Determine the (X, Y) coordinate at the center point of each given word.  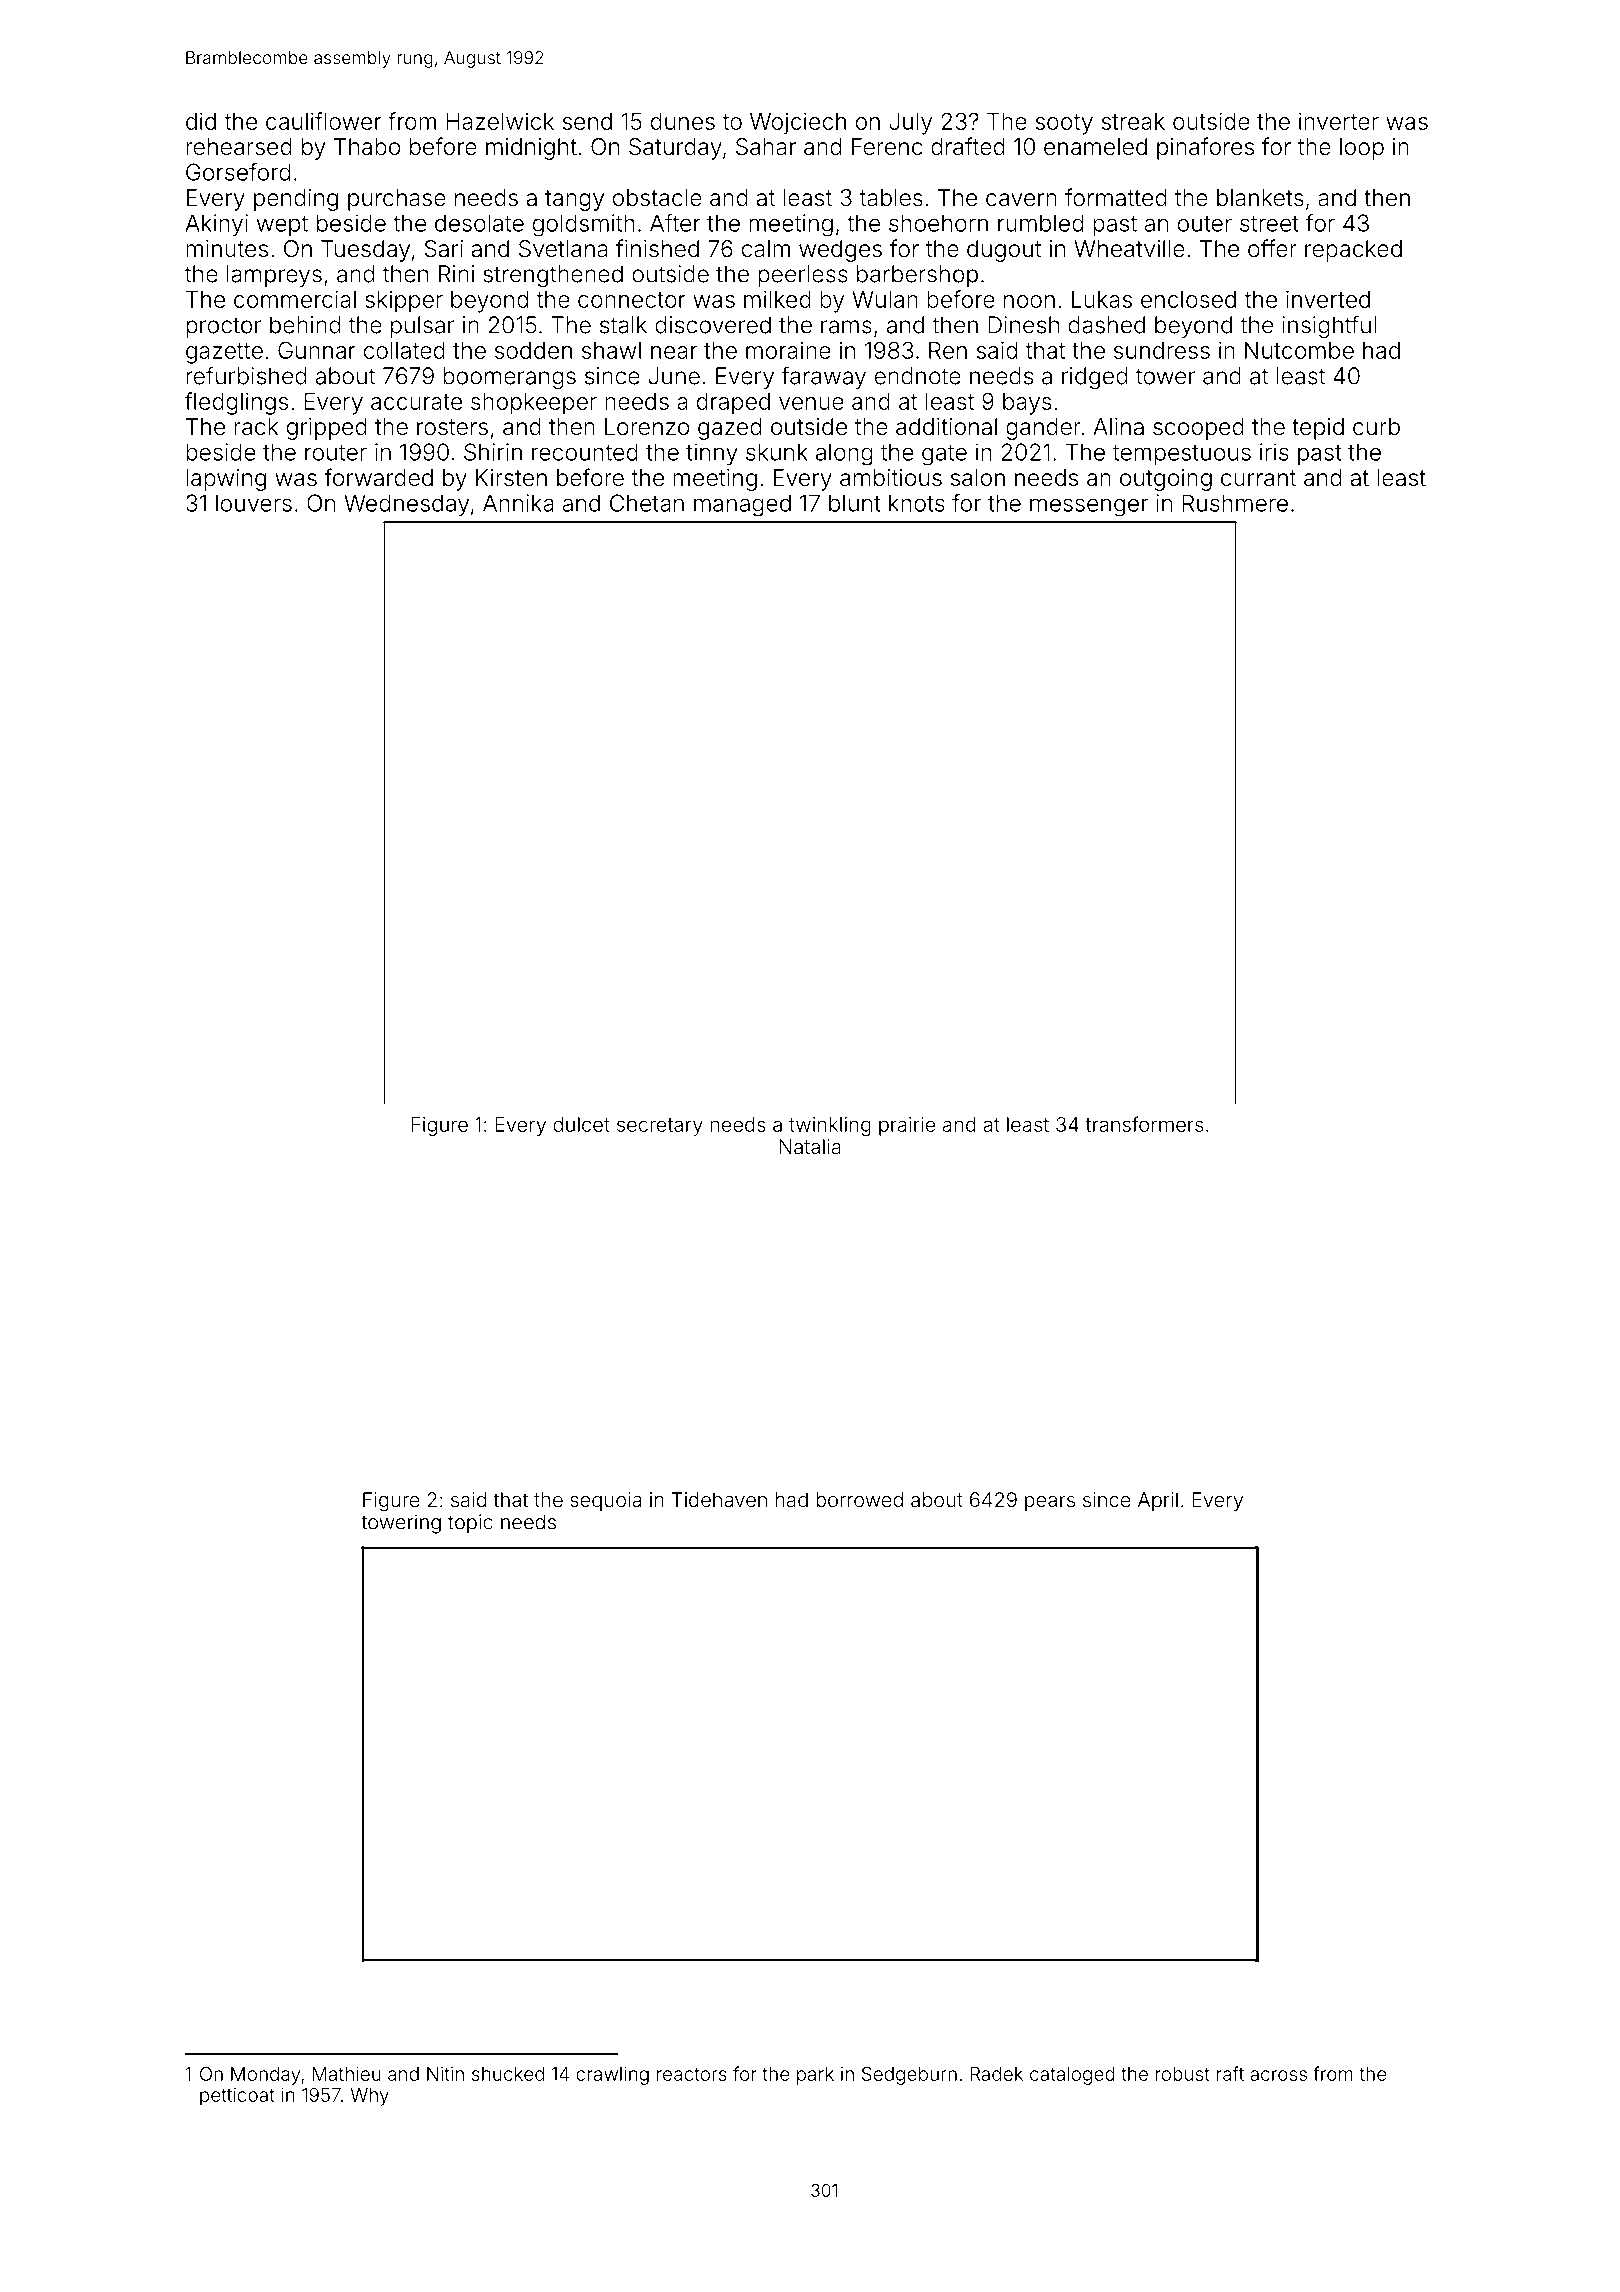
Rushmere (1235, 503)
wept (282, 226)
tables (891, 198)
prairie (907, 1126)
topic (470, 1524)
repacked (1353, 251)
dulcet (581, 1124)
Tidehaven (719, 1499)
